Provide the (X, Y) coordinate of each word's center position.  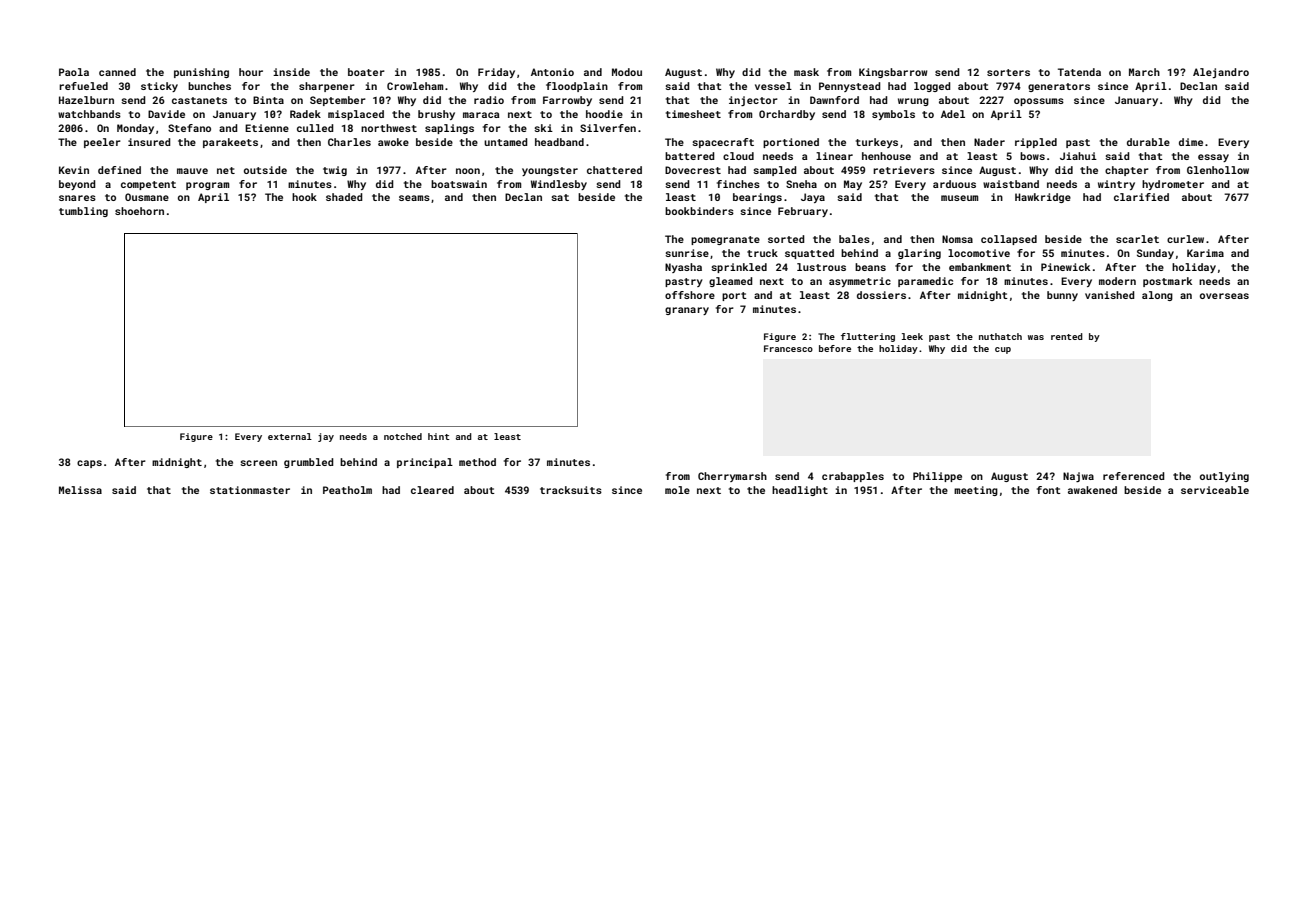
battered (690, 156)
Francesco (788, 348)
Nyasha (683, 268)
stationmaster (250, 490)
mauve (192, 171)
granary (687, 311)
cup (1003, 350)
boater (366, 72)
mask (806, 72)
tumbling (83, 212)
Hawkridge (1043, 198)
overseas (1224, 296)
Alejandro (1221, 73)
